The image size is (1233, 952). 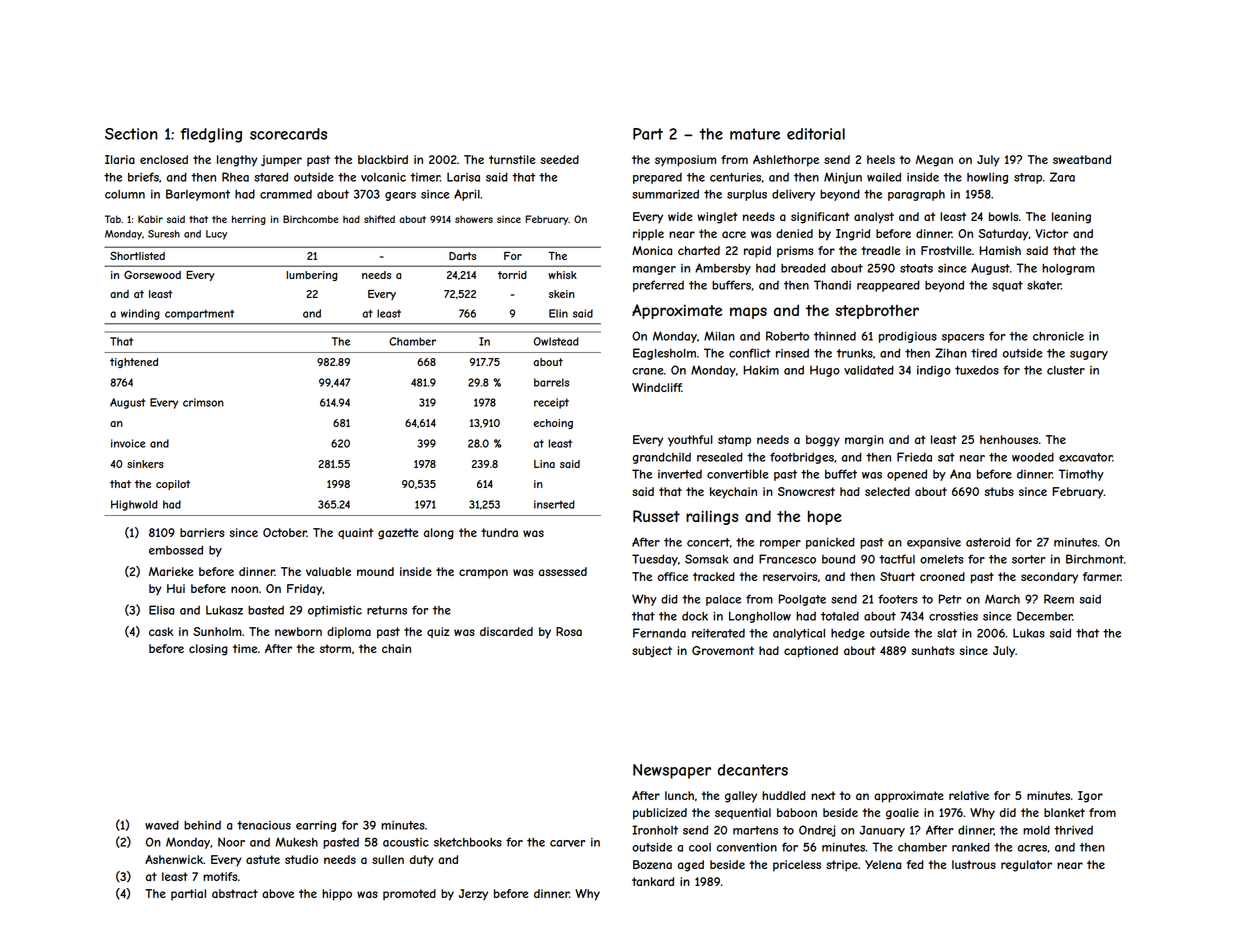 I want to click on Snowcrest, so click(x=806, y=491).
